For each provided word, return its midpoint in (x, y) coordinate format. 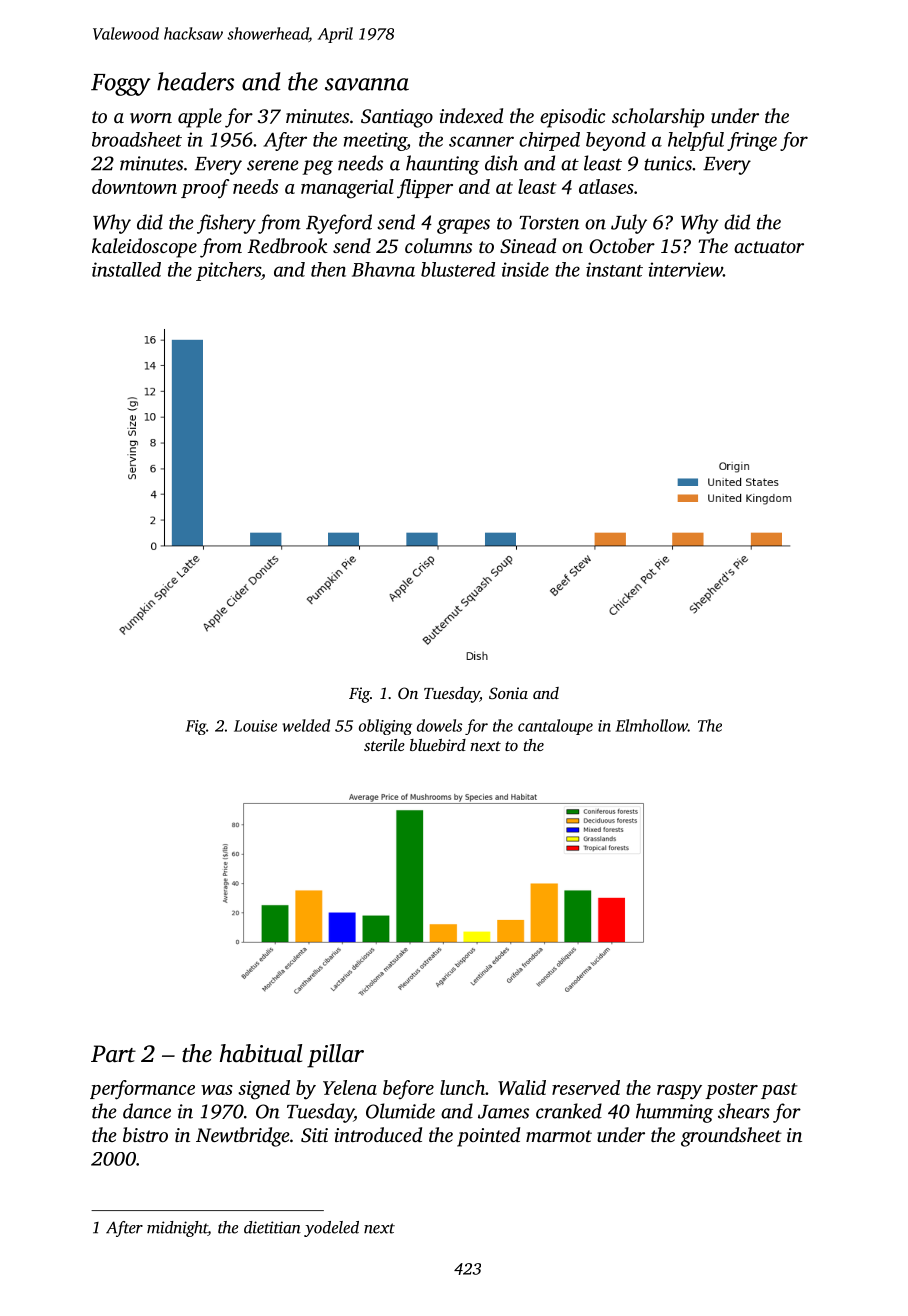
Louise (255, 726)
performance (142, 1090)
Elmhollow (651, 725)
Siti (314, 1135)
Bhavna (383, 269)
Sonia (508, 693)
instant (614, 269)
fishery (226, 224)
